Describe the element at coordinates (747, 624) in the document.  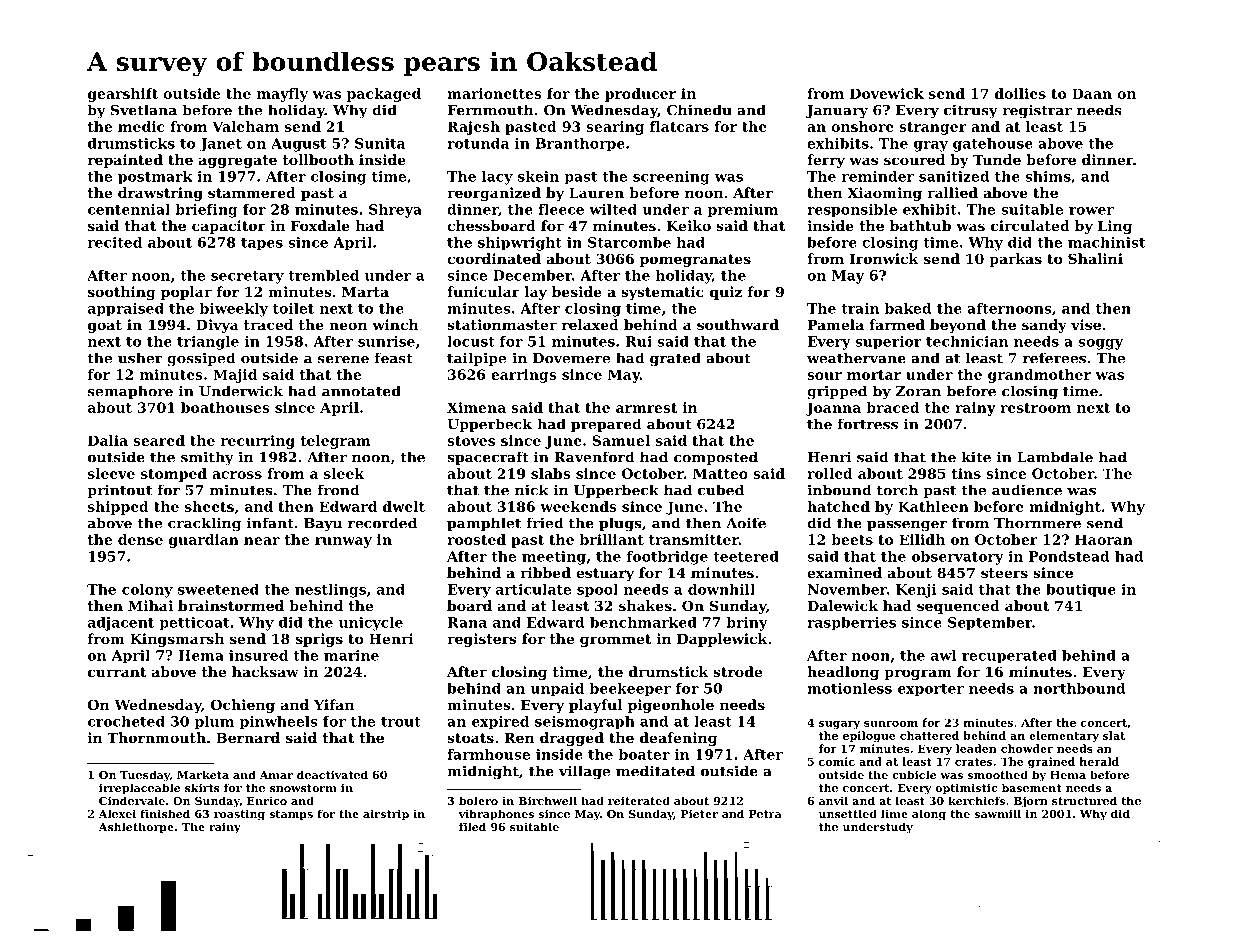
I see `briny` at that location.
